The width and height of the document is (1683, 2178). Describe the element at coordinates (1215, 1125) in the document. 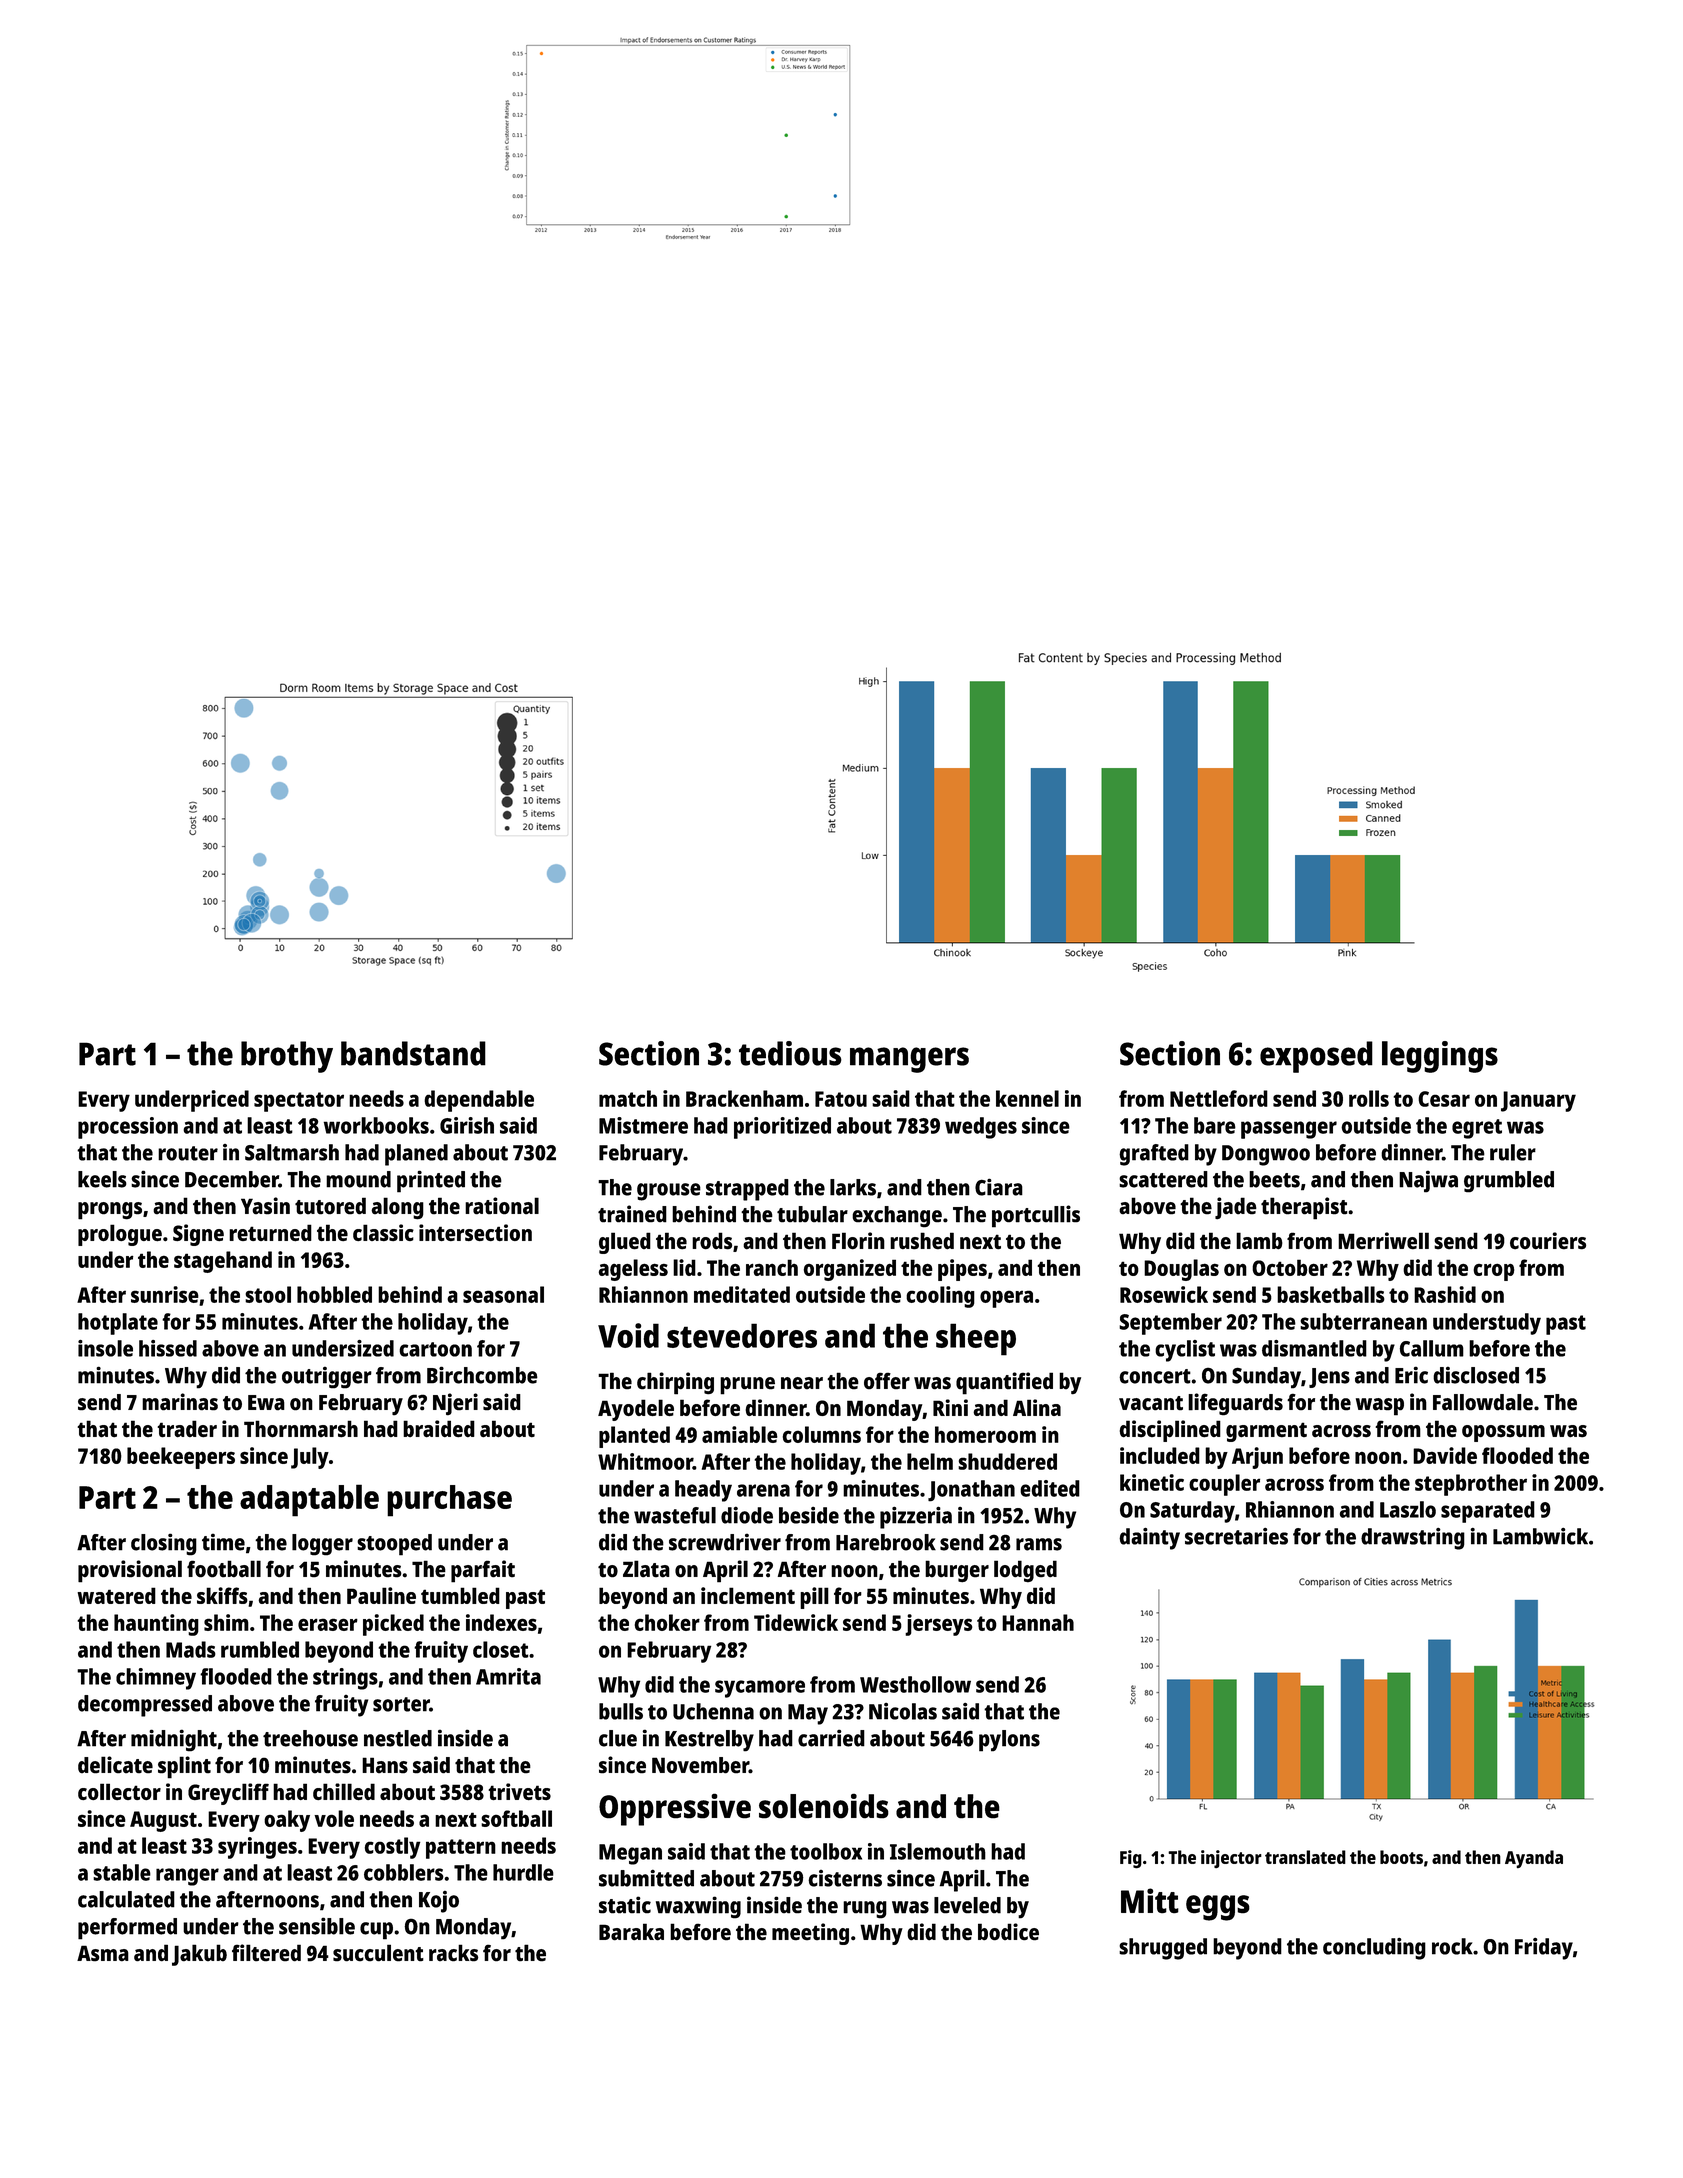

I see `bare` at that location.
